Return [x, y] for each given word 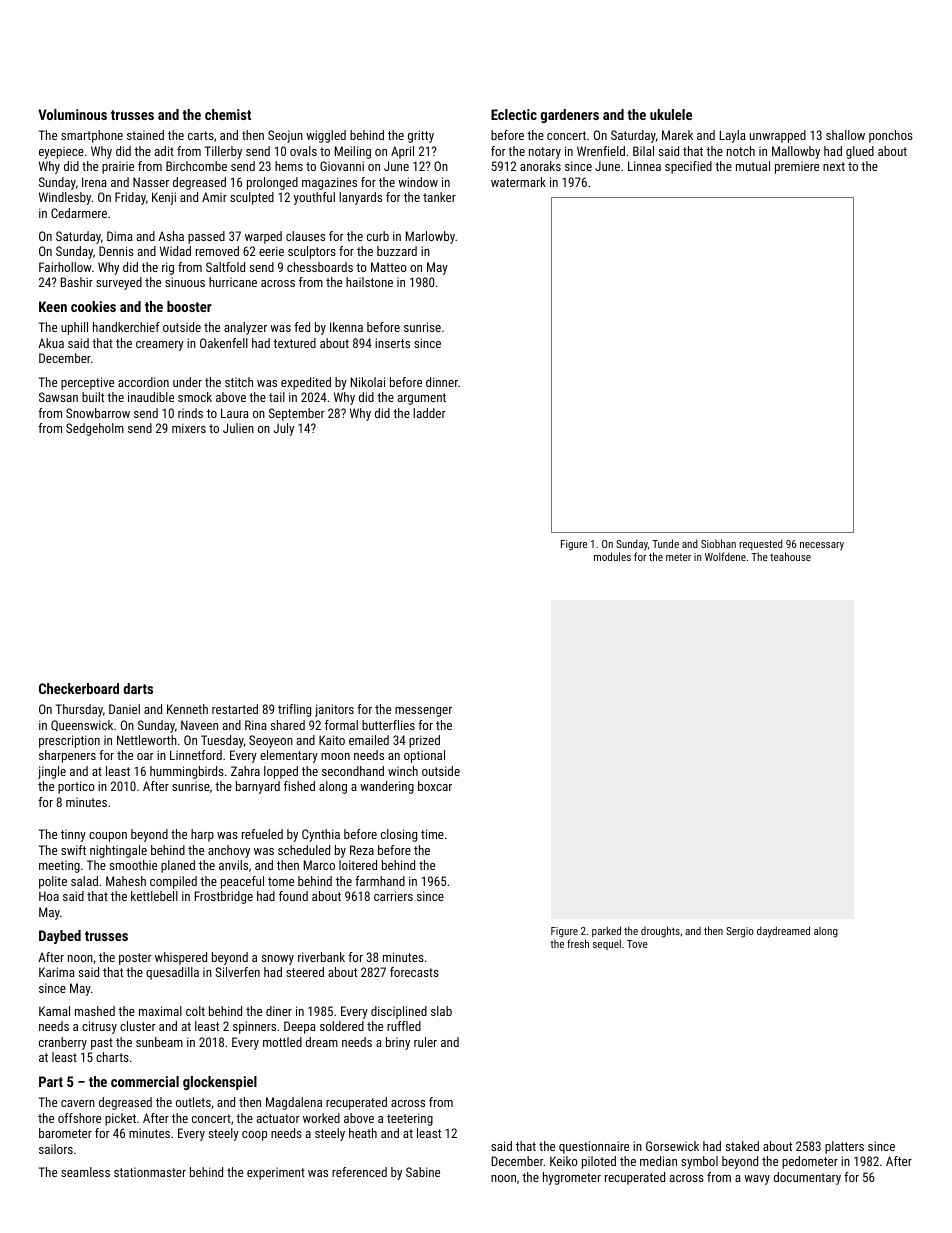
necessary [822, 546]
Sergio [740, 932]
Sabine [423, 1172]
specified [688, 167]
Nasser [151, 182]
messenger [423, 712]
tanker [439, 197]
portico [76, 787]
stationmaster [150, 1172]
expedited [306, 383]
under [187, 382]
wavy [757, 1180]
